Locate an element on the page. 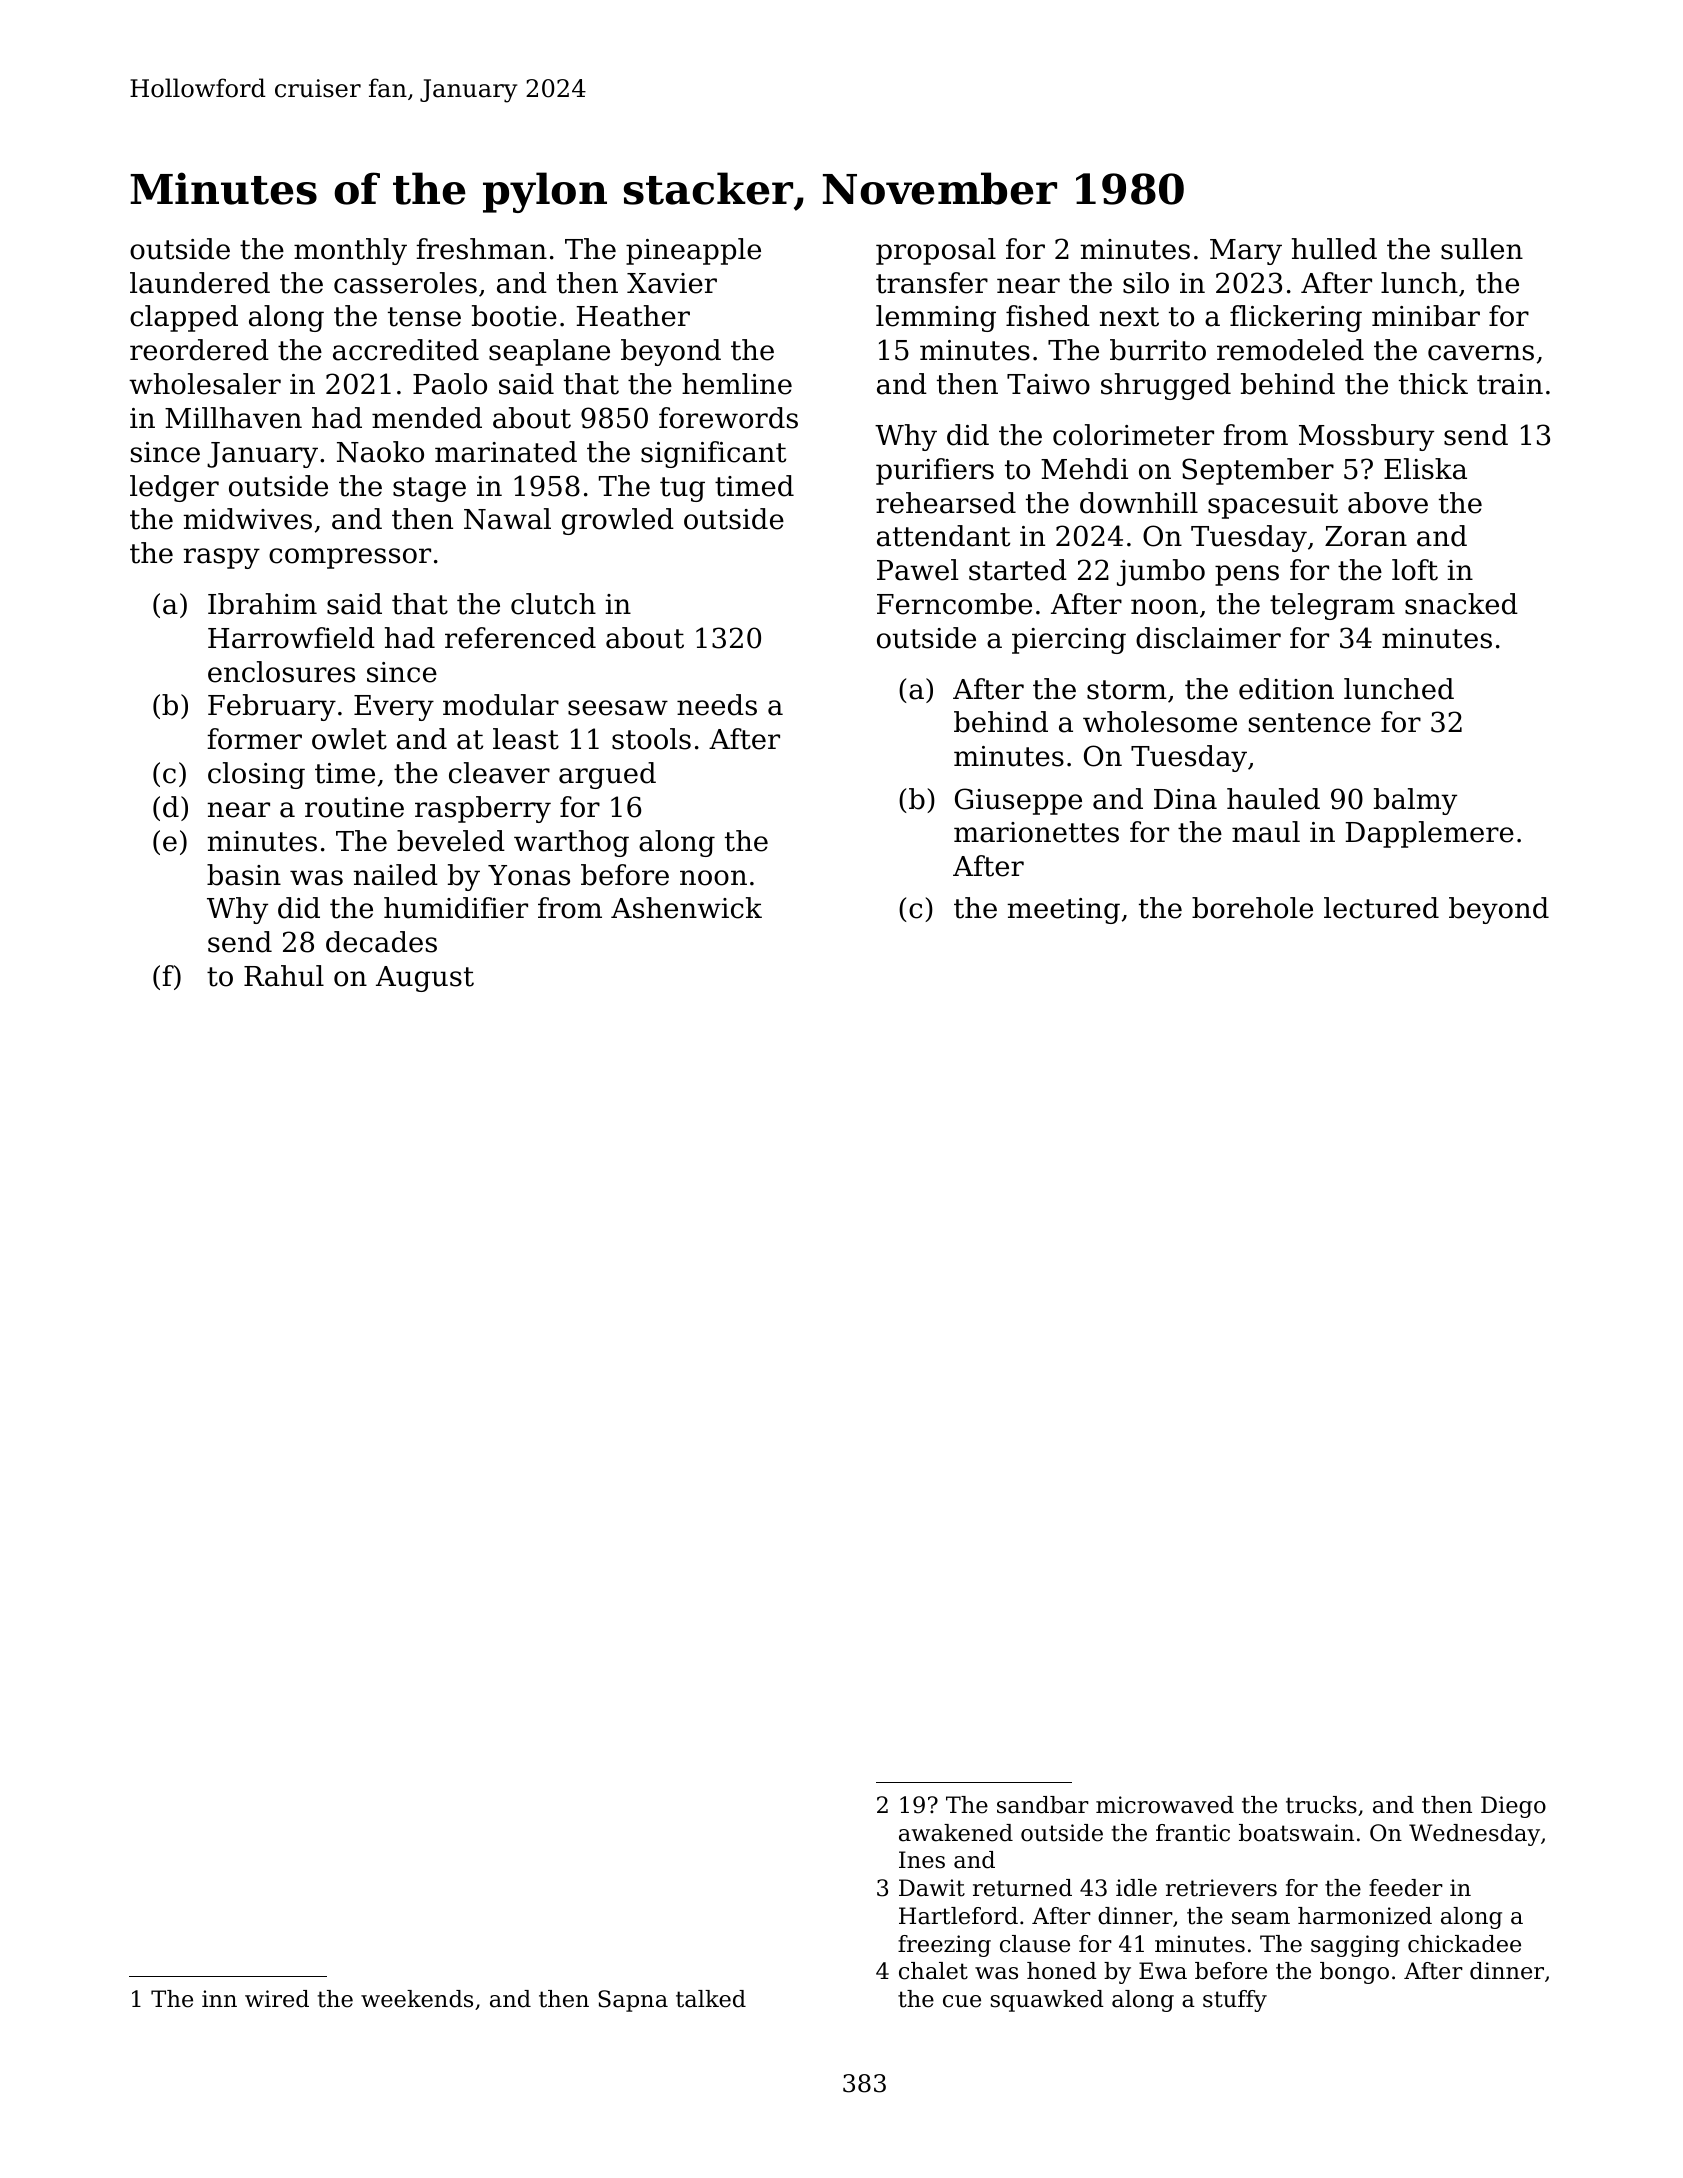 This document has height=2178, width=1683. February is located at coordinates (272, 707).
